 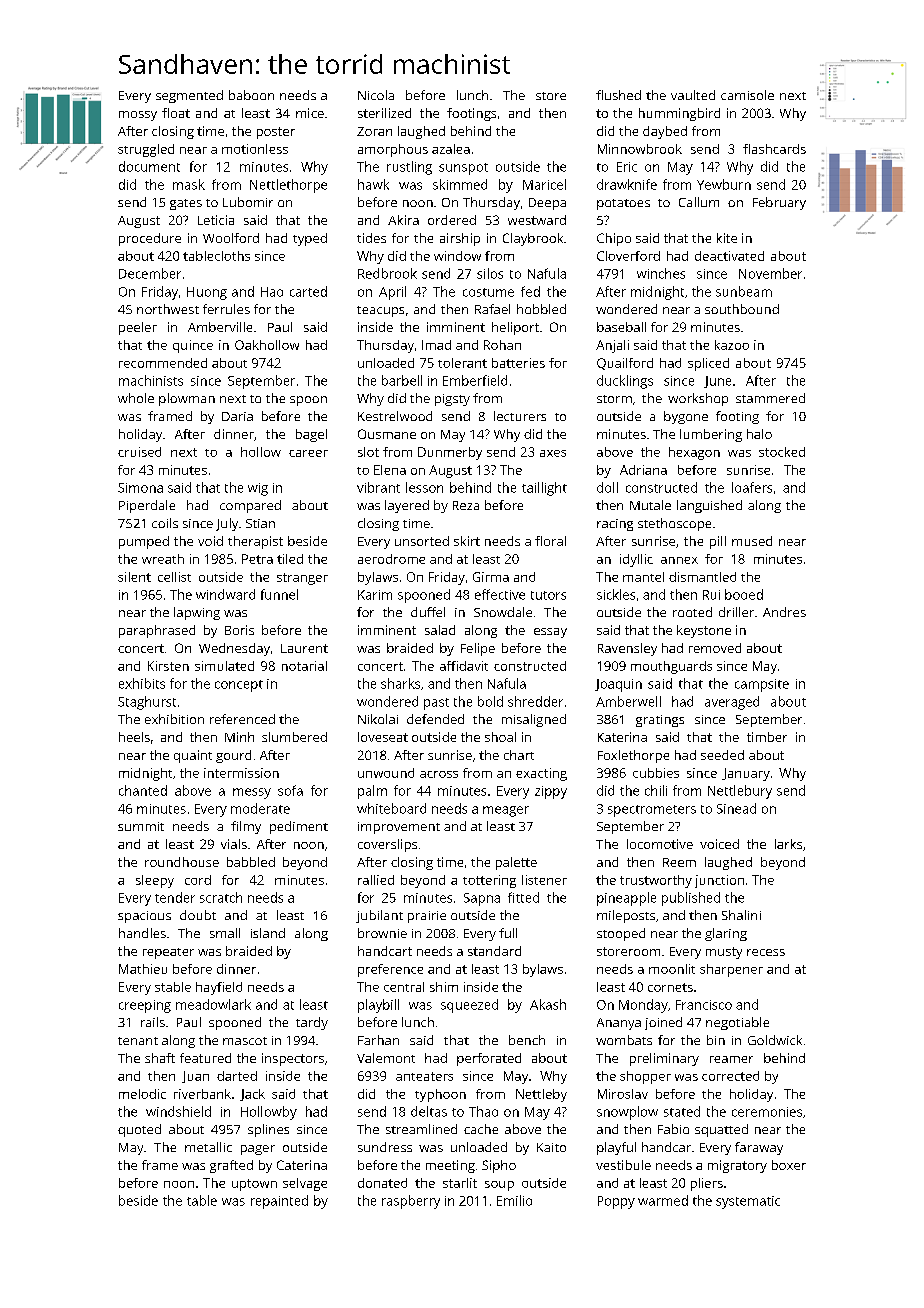 What do you see at coordinates (268, 1130) in the screenshot?
I see `splines` at bounding box center [268, 1130].
